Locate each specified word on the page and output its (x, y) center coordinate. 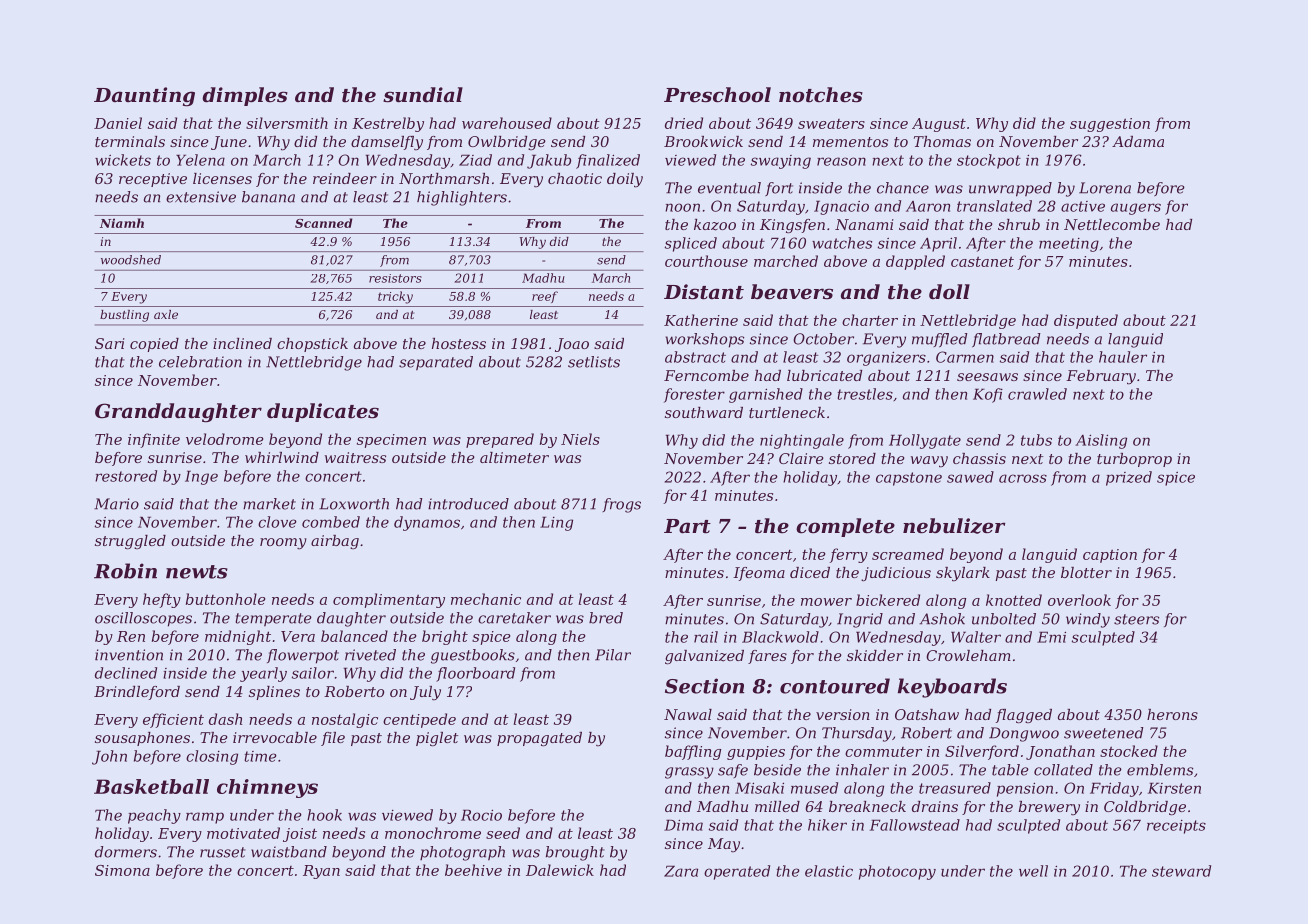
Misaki (759, 788)
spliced (691, 244)
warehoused (507, 123)
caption (1110, 556)
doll (949, 292)
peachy (154, 816)
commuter (883, 752)
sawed (970, 477)
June (229, 143)
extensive (201, 197)
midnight (238, 637)
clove (277, 522)
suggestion (1110, 125)
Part (687, 526)
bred (606, 618)
